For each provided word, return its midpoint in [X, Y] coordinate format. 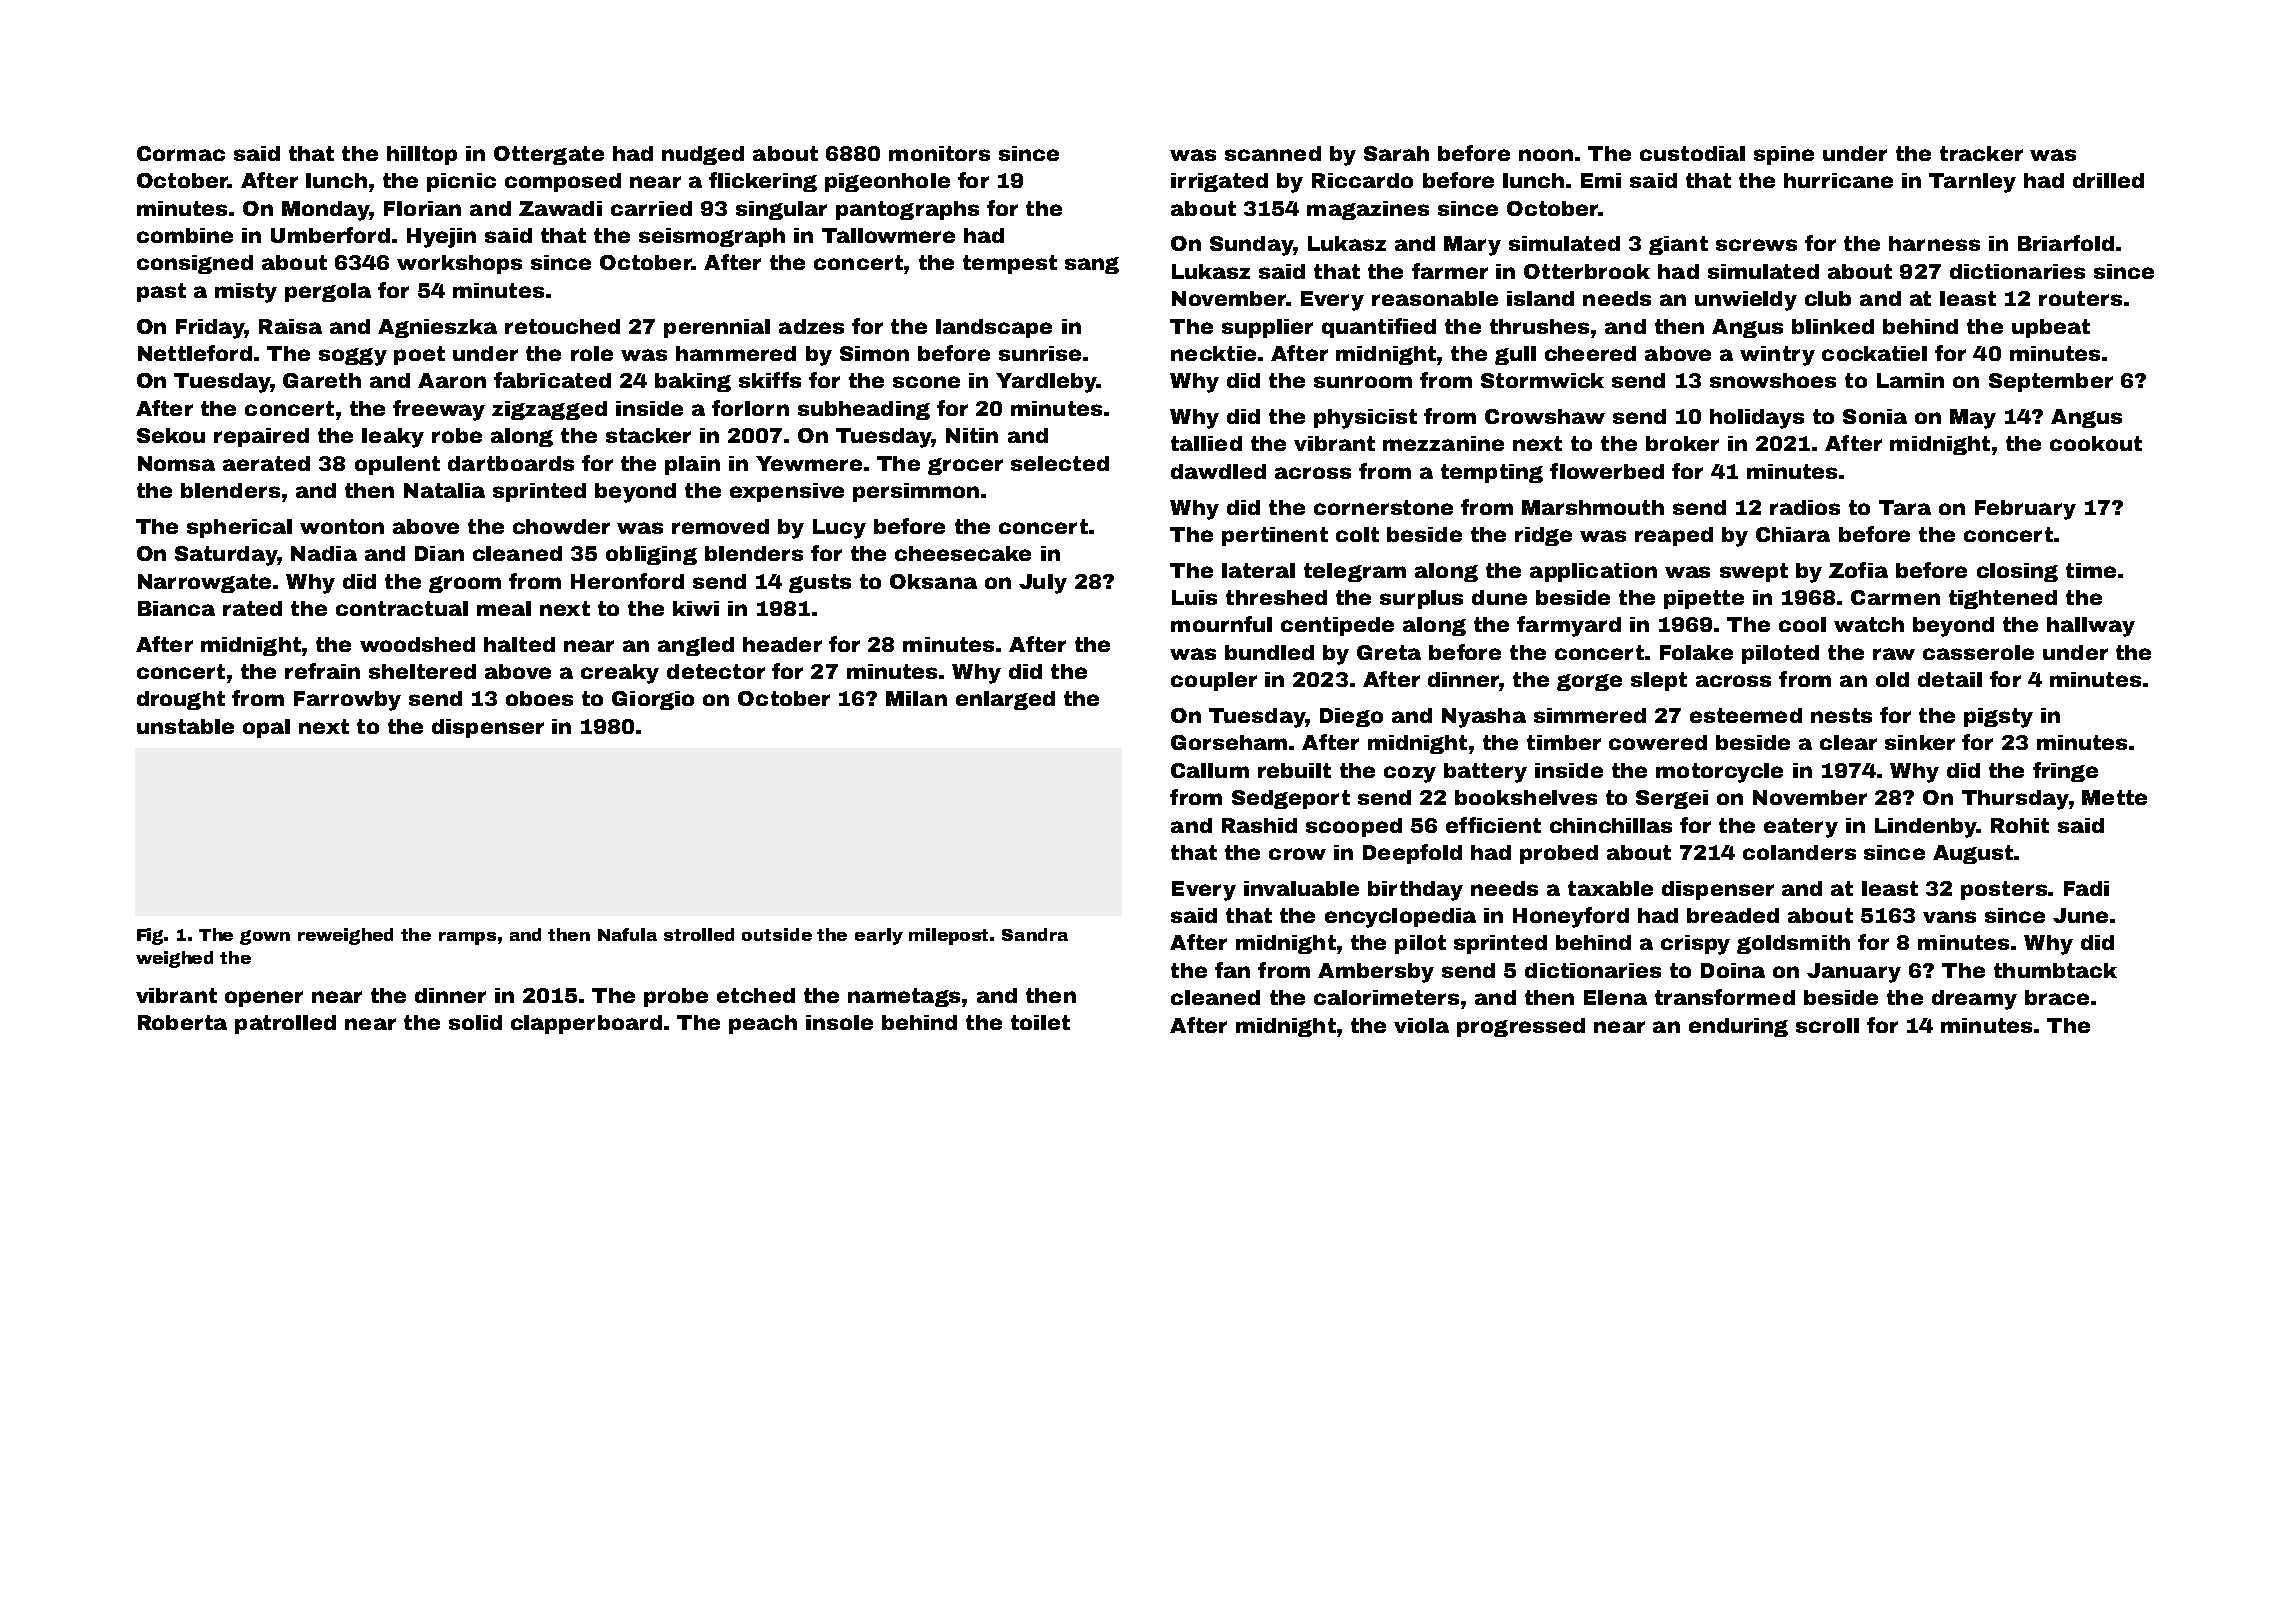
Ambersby [1376, 973]
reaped [1674, 536]
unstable [185, 726]
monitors [939, 153]
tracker [1981, 153]
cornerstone [1383, 507]
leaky [393, 438]
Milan [916, 698]
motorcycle [1719, 773]
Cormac [181, 153]
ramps [467, 938]
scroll [1827, 1025]
